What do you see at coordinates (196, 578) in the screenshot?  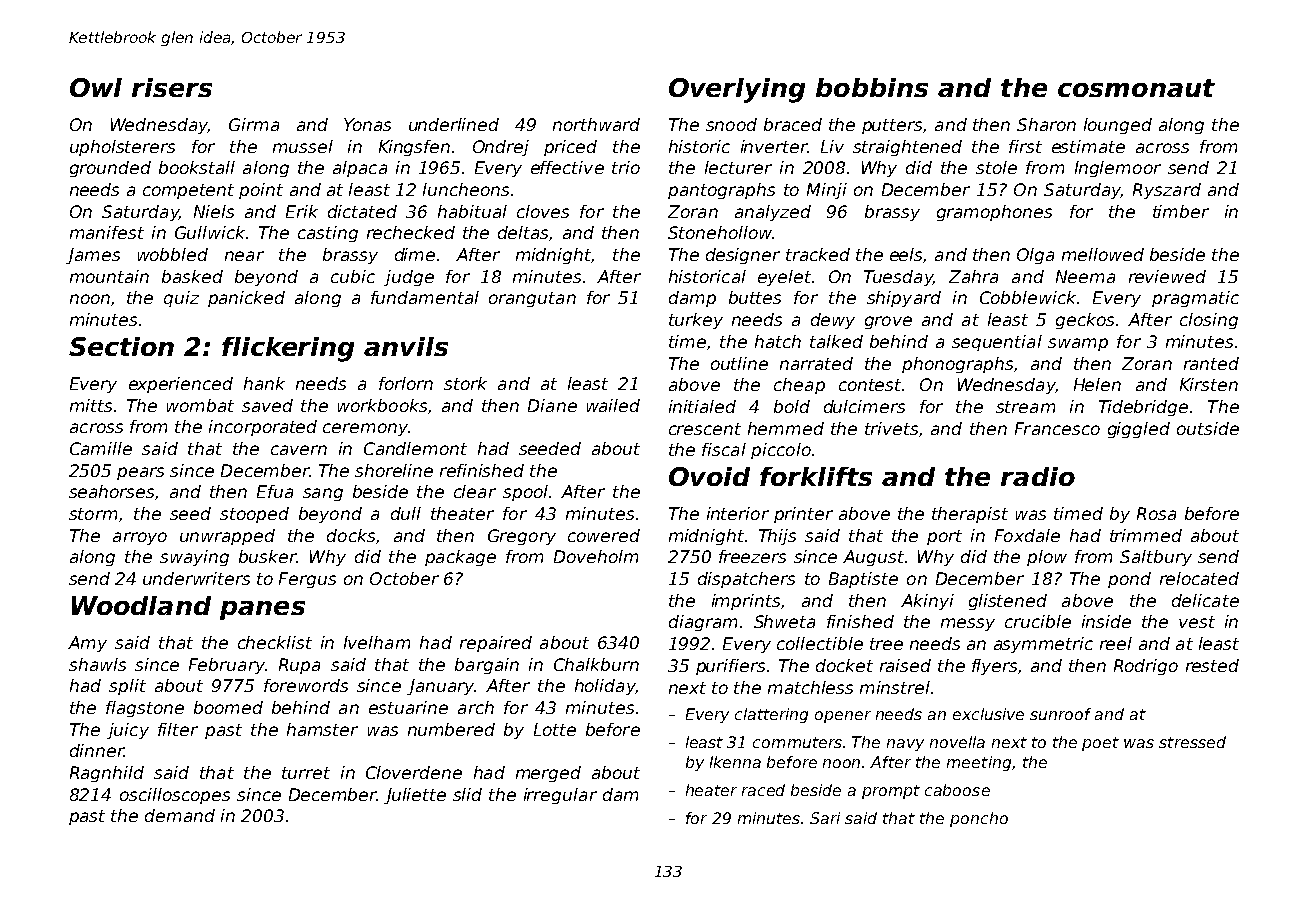 I see `underwriters` at bounding box center [196, 578].
